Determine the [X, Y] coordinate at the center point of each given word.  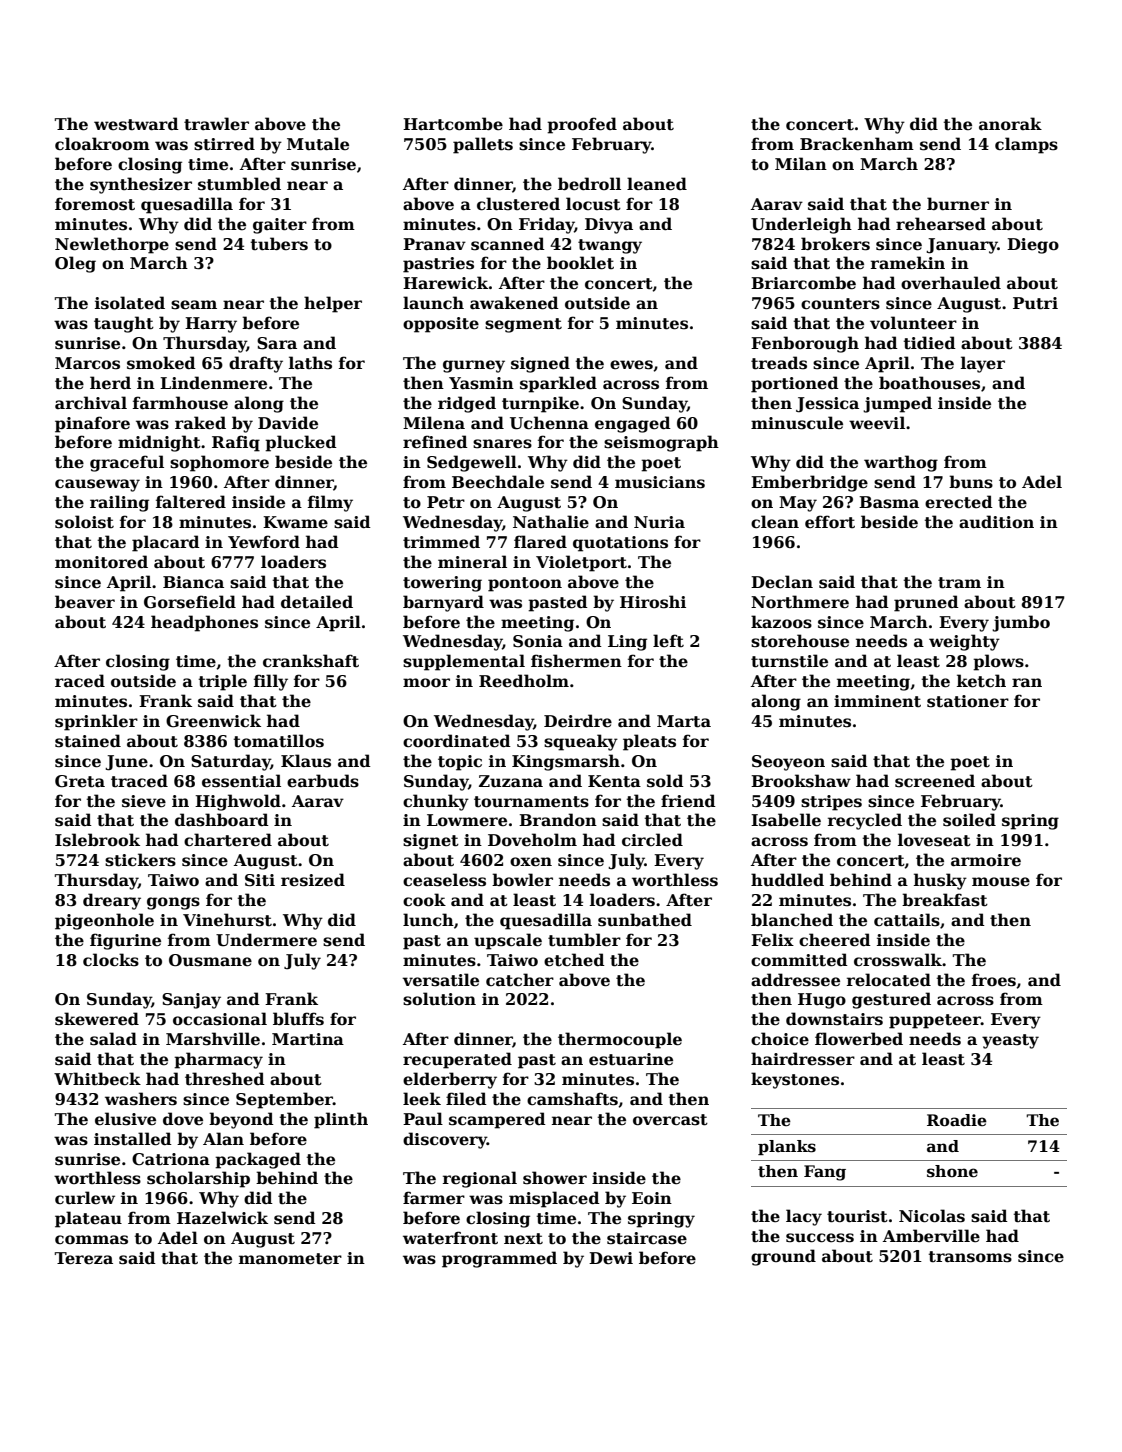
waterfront [450, 1238]
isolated [130, 303]
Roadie [957, 1120]
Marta [684, 721]
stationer [968, 701]
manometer [290, 1259]
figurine [125, 941]
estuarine [631, 1059]
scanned [508, 244]
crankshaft [311, 661]
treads [779, 363]
